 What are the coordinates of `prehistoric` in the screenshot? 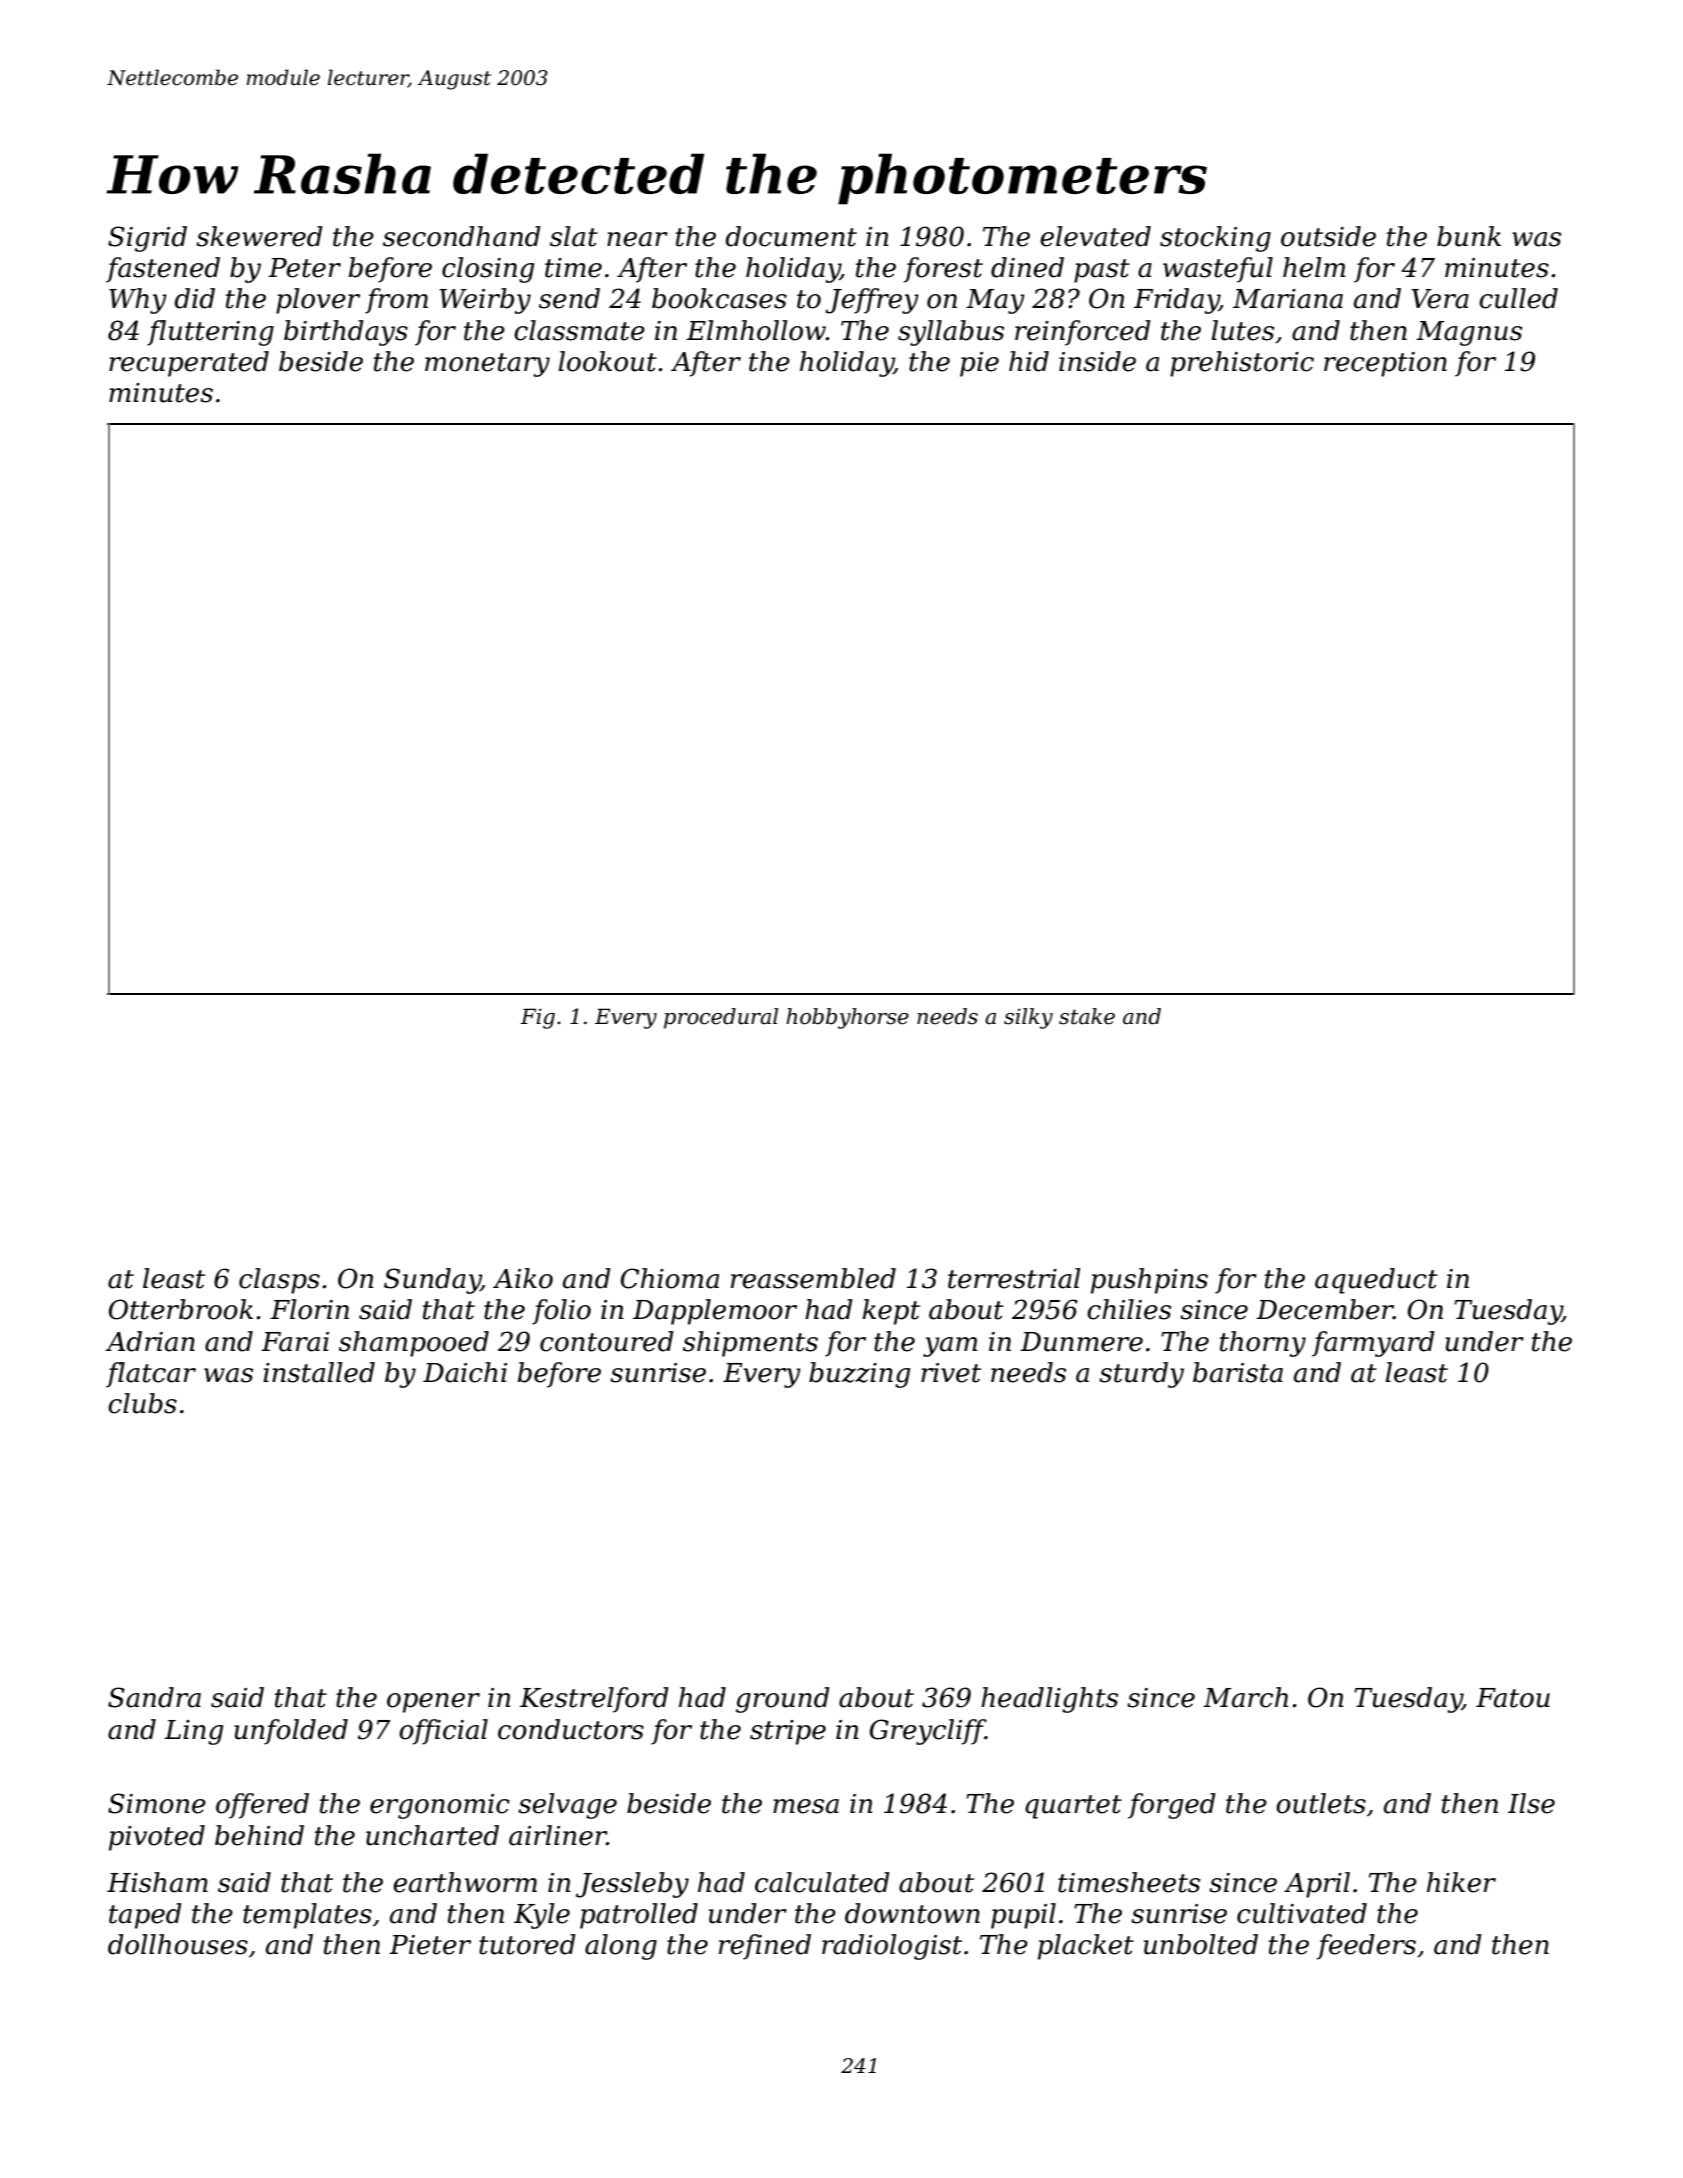 It's located at (1242, 364).
